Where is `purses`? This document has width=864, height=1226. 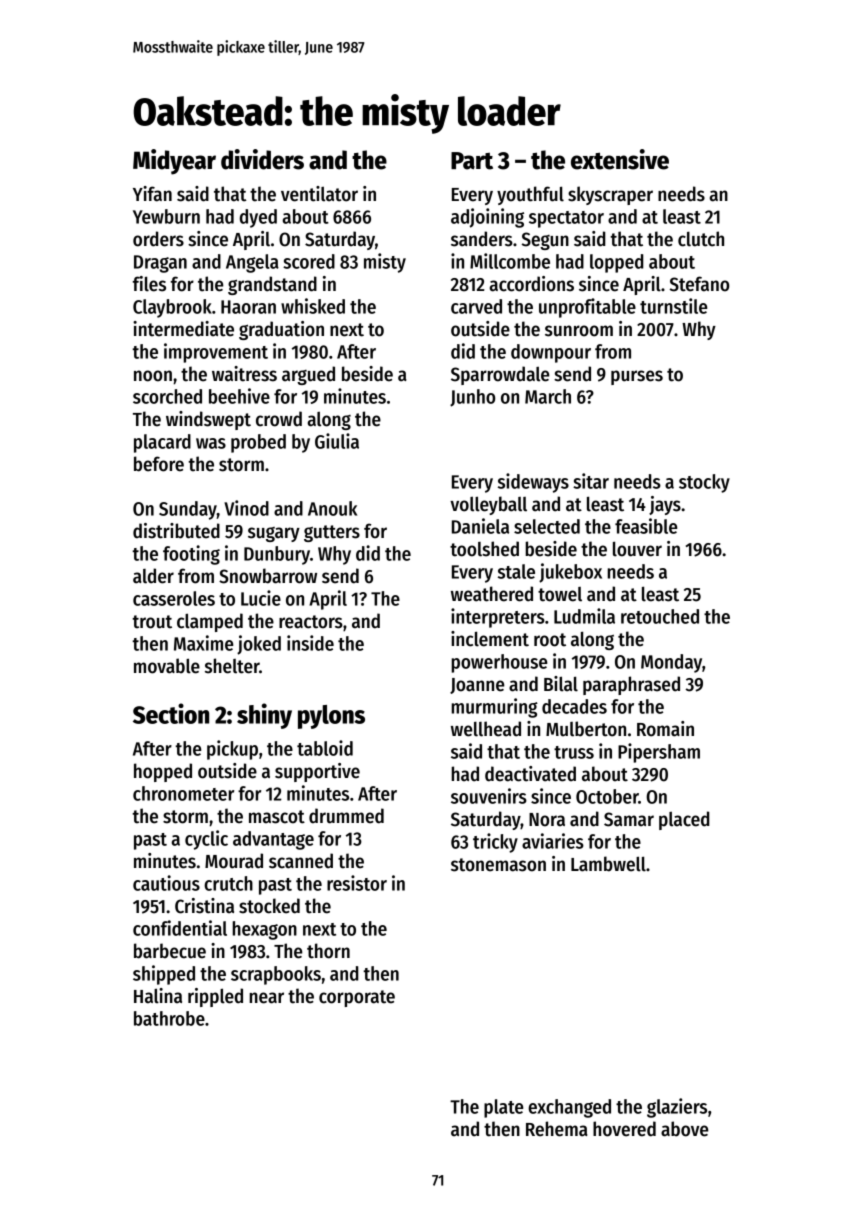 purses is located at coordinates (637, 377).
